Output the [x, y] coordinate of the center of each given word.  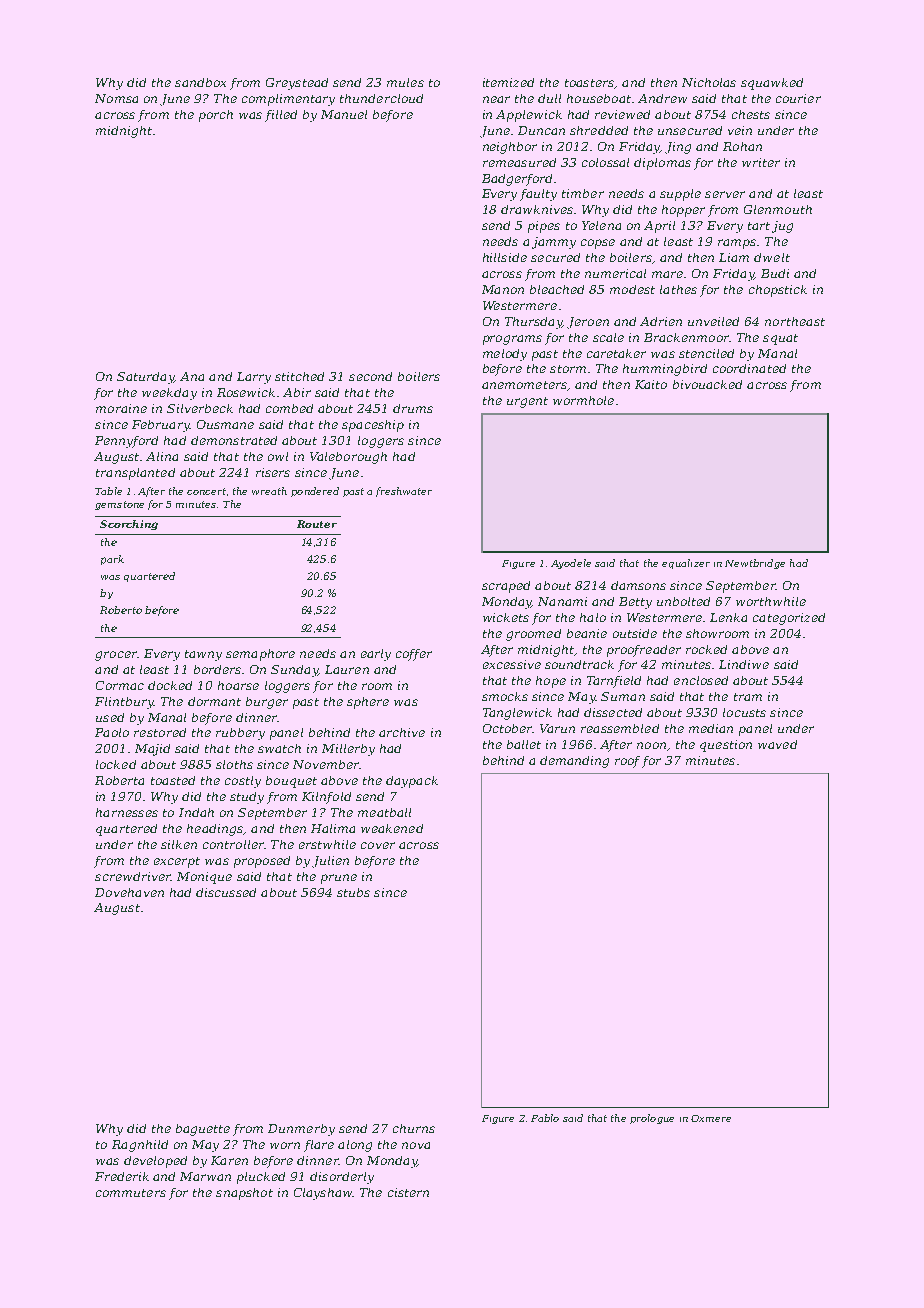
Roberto [121, 610]
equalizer [686, 564]
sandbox [200, 82]
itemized [508, 82]
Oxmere [711, 1118]
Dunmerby [301, 1130]
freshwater [404, 492]
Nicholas [709, 82]
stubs [353, 892]
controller [233, 844]
